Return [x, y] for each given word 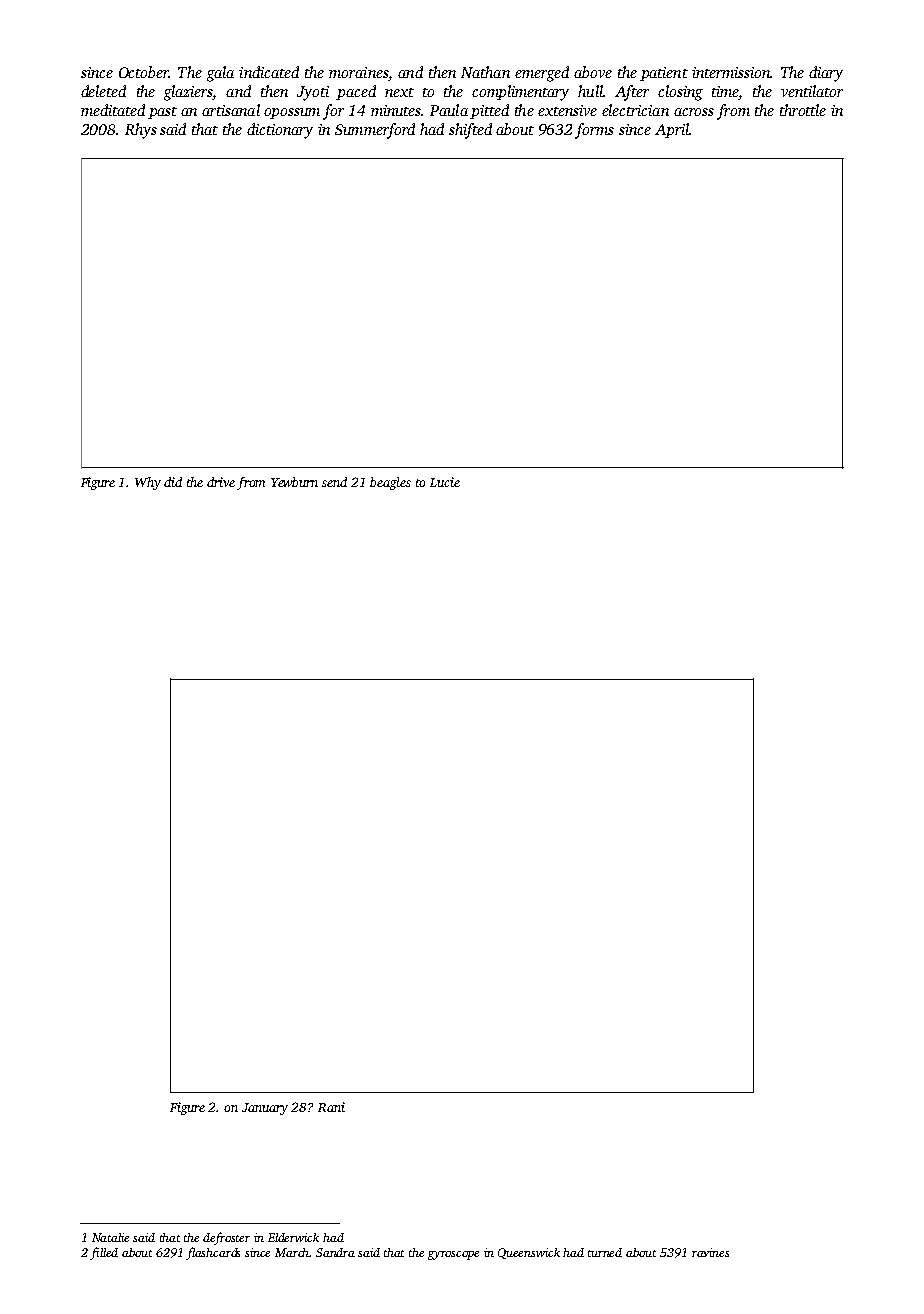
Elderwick [293, 1237]
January [265, 1109]
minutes [396, 110]
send [334, 482]
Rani [331, 1107]
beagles [390, 483]
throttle [803, 110]
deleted [103, 91]
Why [148, 483]
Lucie [445, 482]
